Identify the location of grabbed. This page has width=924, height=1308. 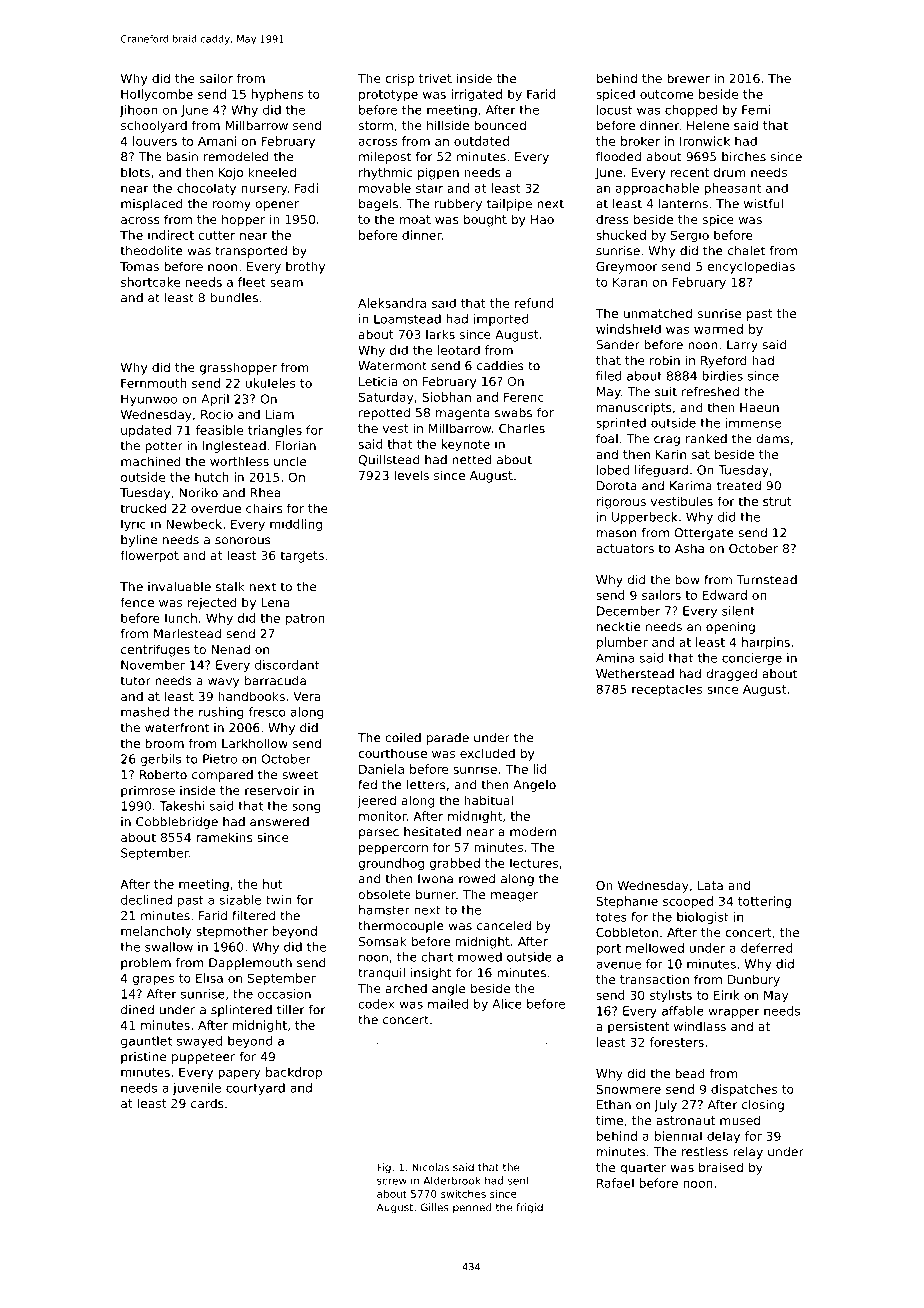
(454, 864).
